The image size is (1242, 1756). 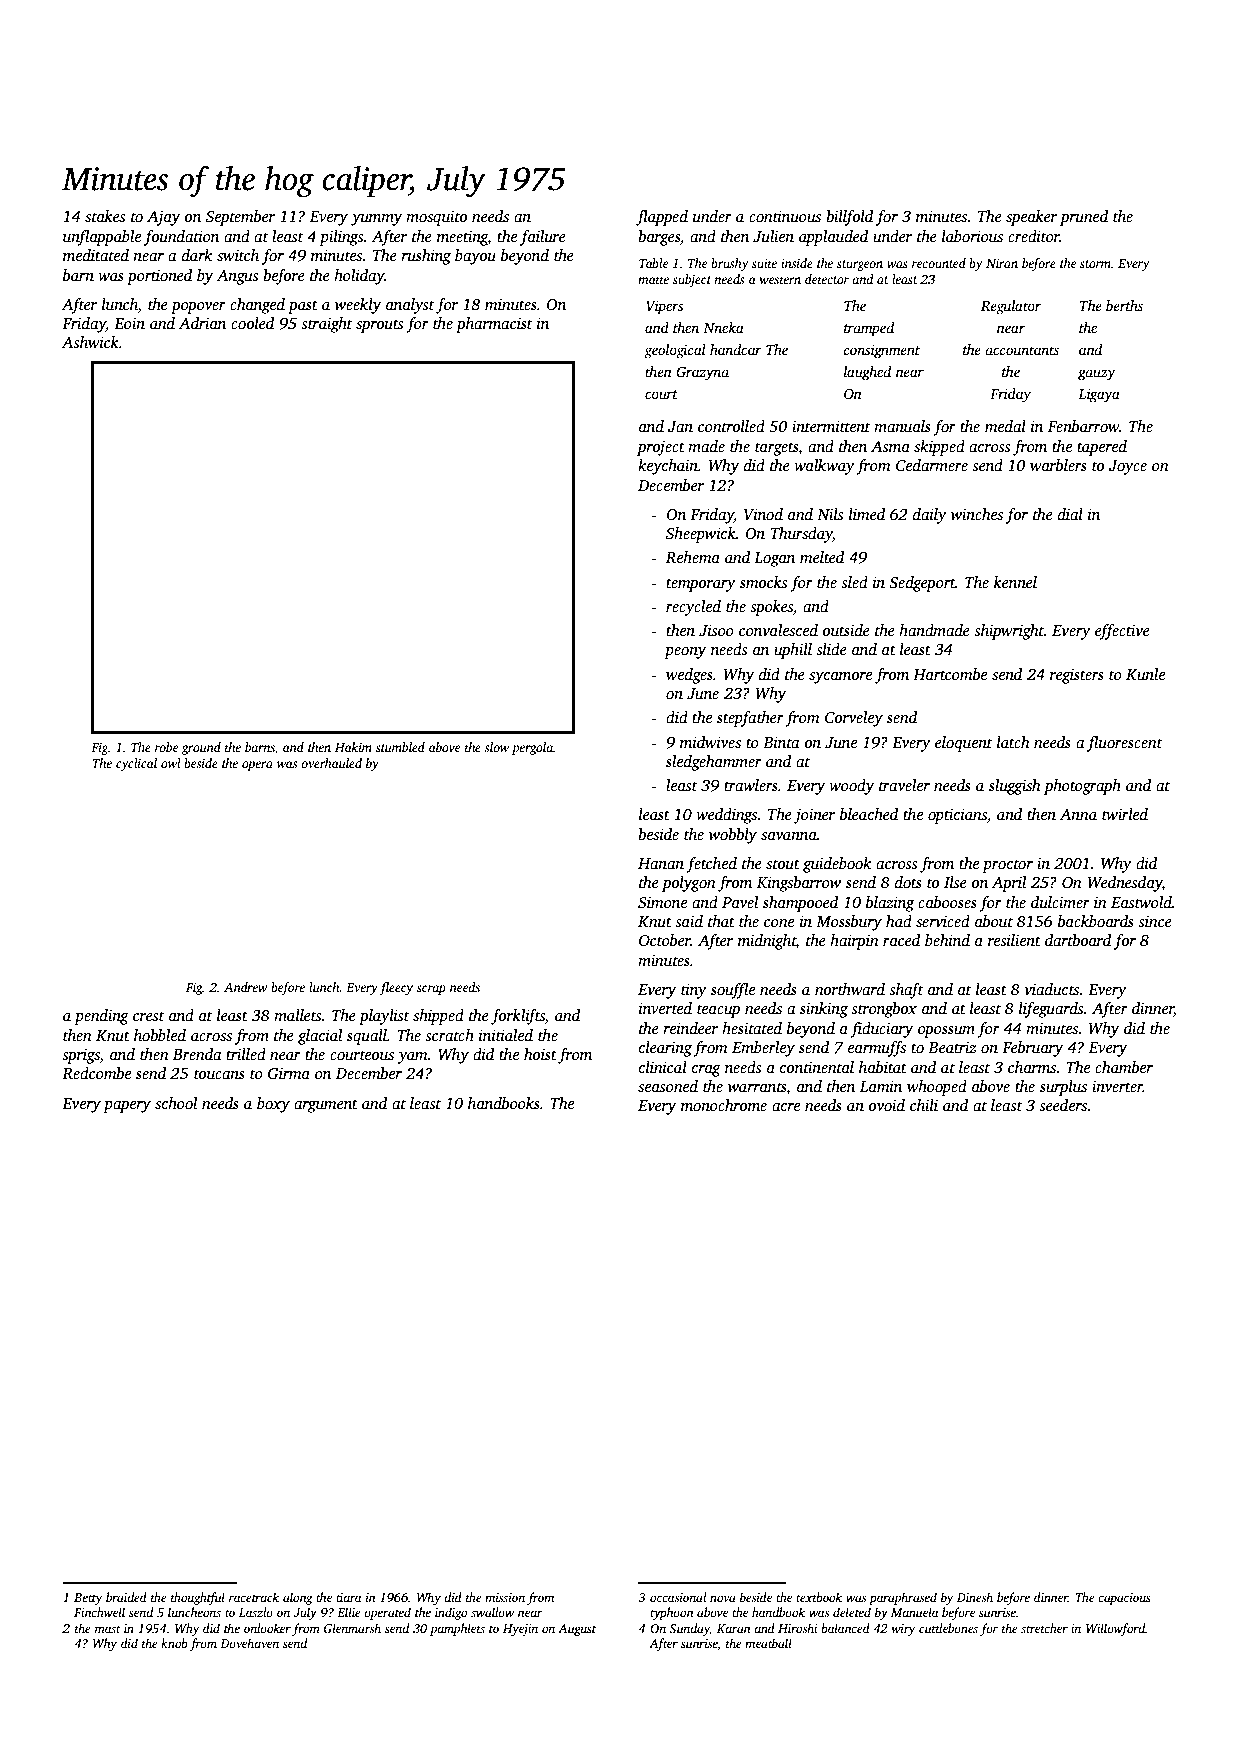 I want to click on stretcher, so click(x=1044, y=1628).
